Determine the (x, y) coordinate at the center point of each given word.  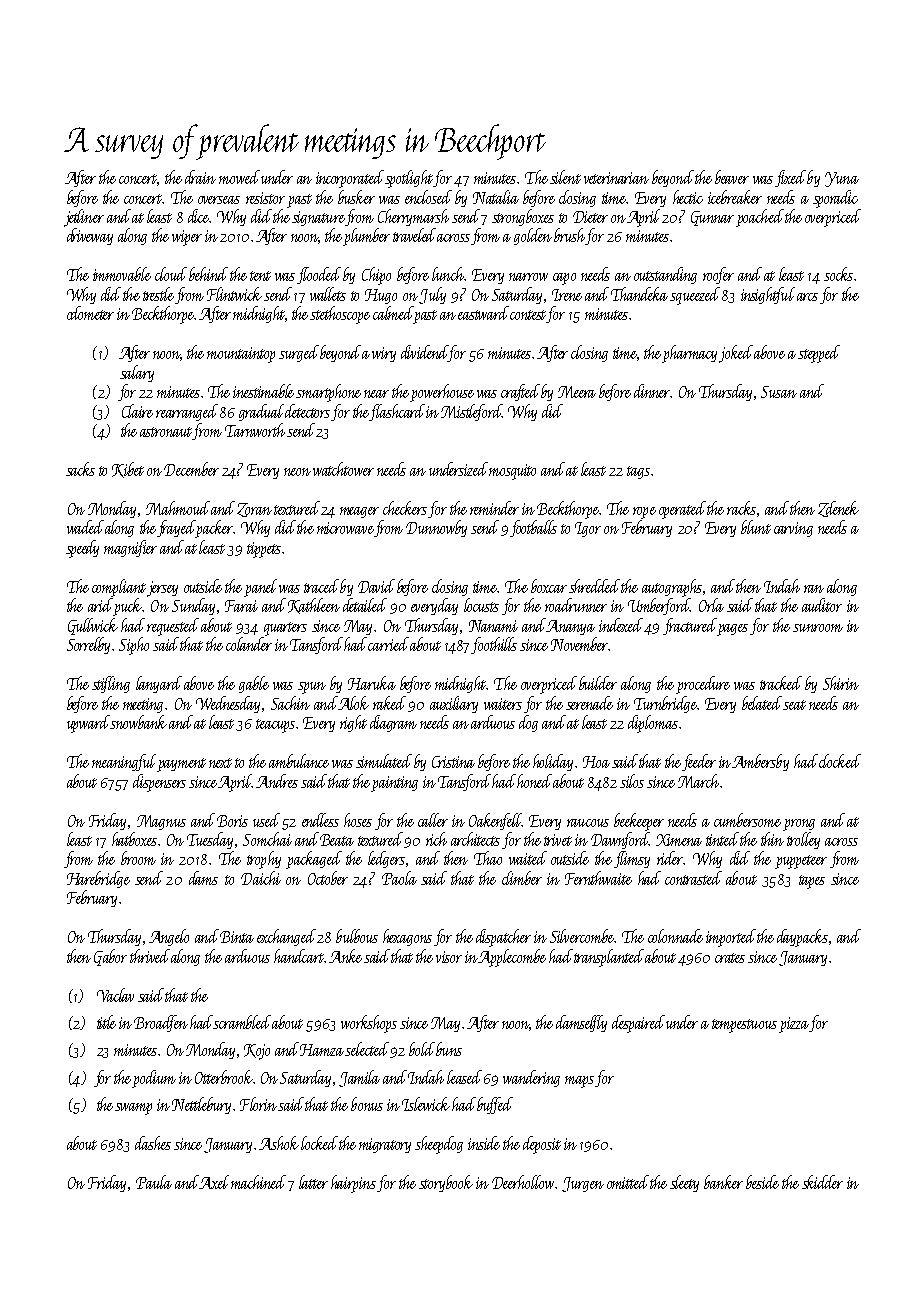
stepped (819, 354)
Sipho (134, 646)
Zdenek (838, 509)
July (432, 295)
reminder (494, 508)
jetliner (84, 218)
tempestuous (744, 1026)
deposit (542, 1145)
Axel (214, 1182)
